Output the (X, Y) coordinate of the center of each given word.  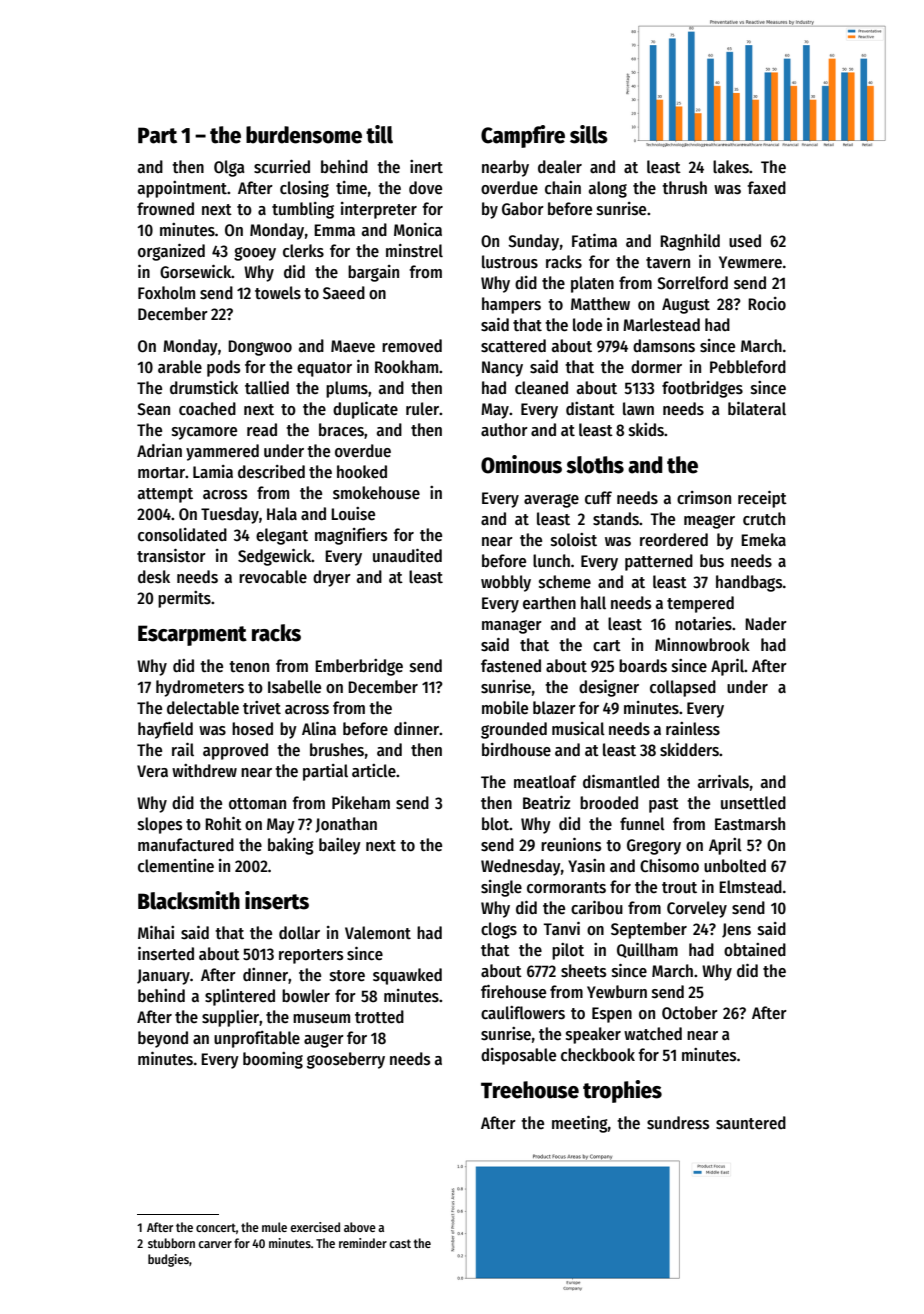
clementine (176, 866)
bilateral (757, 409)
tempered (700, 604)
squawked (407, 976)
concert (216, 1227)
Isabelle (294, 687)
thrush (684, 188)
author (504, 430)
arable (180, 367)
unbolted (735, 866)
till (379, 134)
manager (512, 627)
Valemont (378, 933)
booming (273, 1060)
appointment (182, 189)
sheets (583, 971)
